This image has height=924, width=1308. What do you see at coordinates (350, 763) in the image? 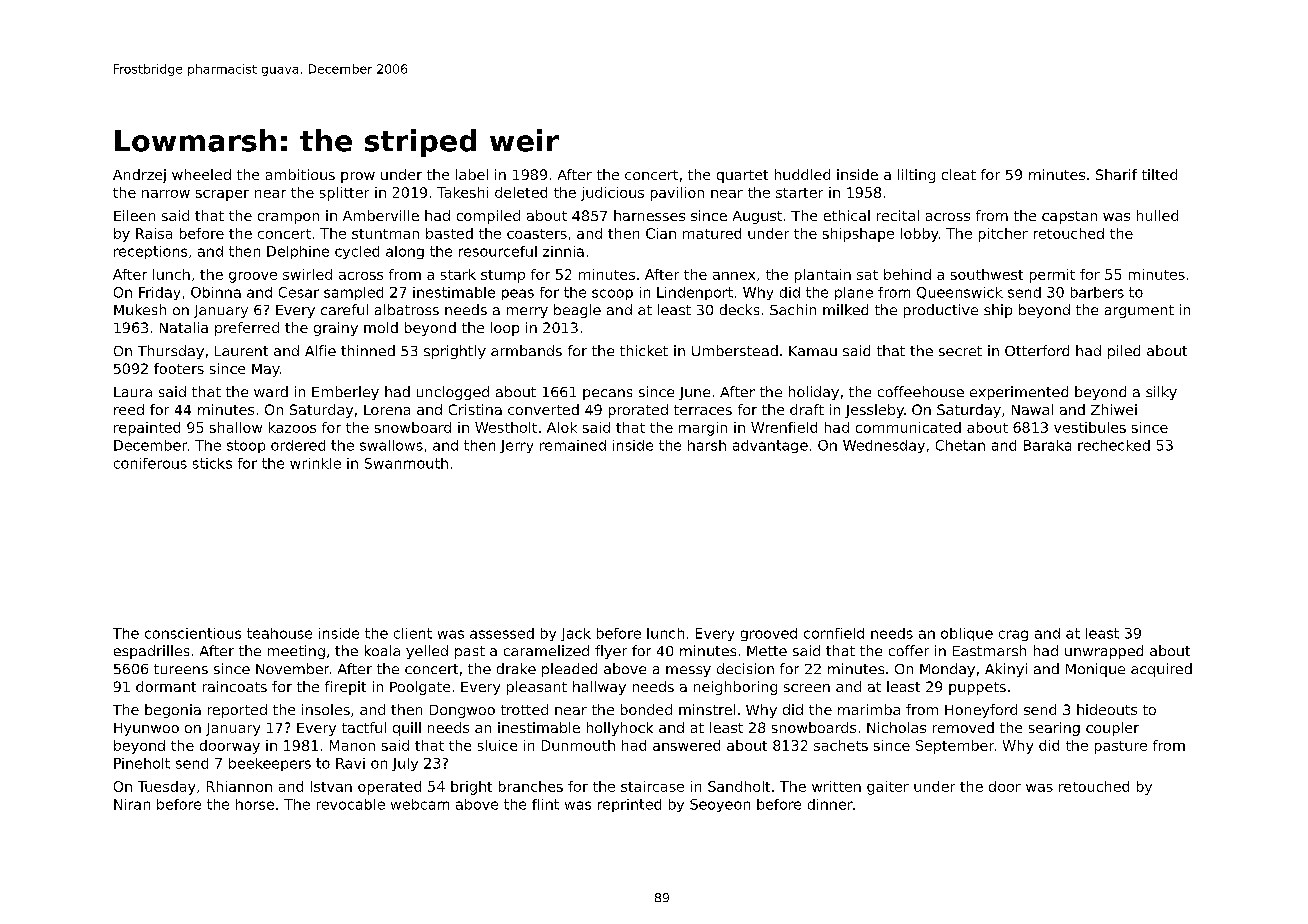
I see `Ravi` at bounding box center [350, 763].
